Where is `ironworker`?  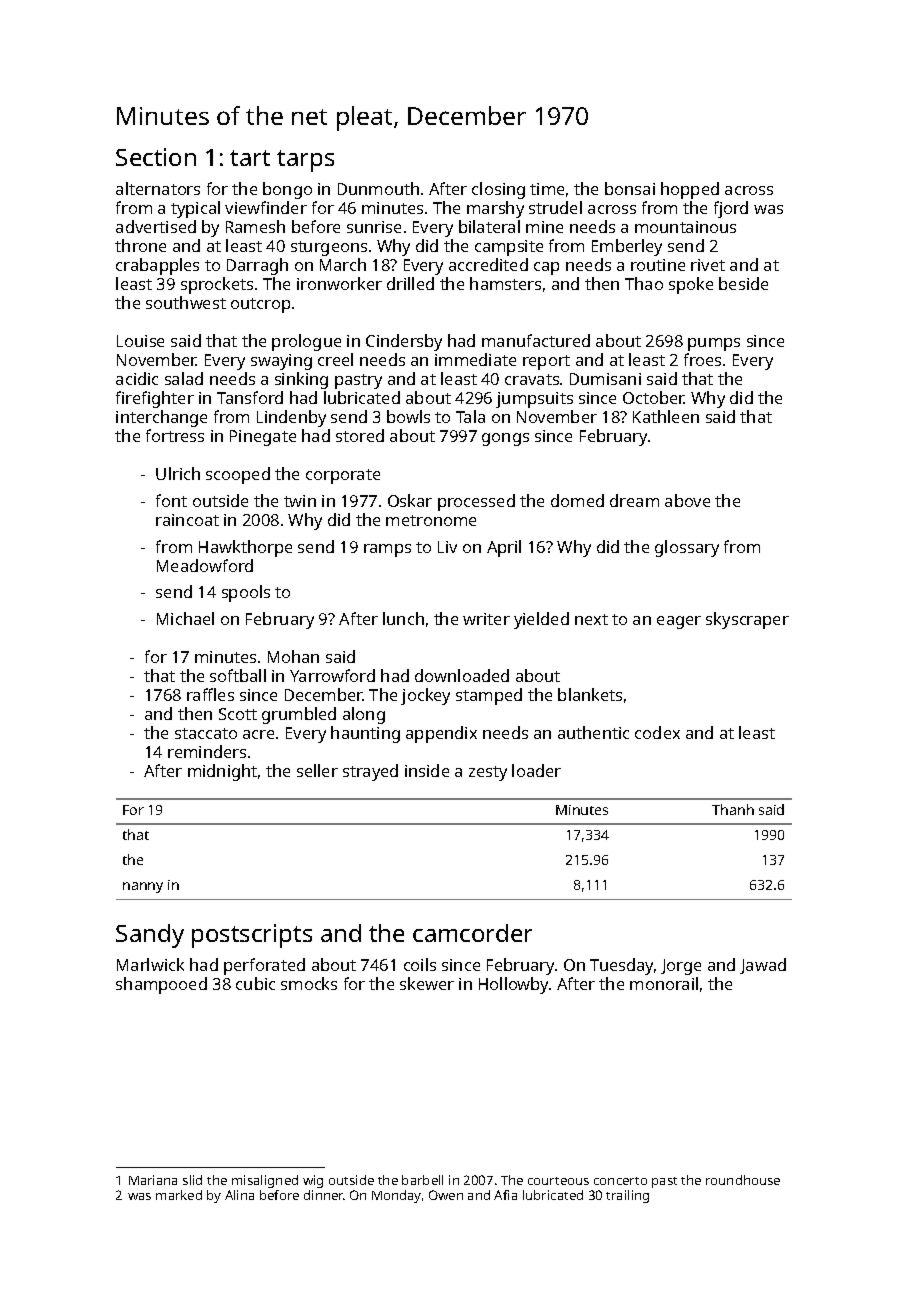
ironworker is located at coordinates (339, 283).
